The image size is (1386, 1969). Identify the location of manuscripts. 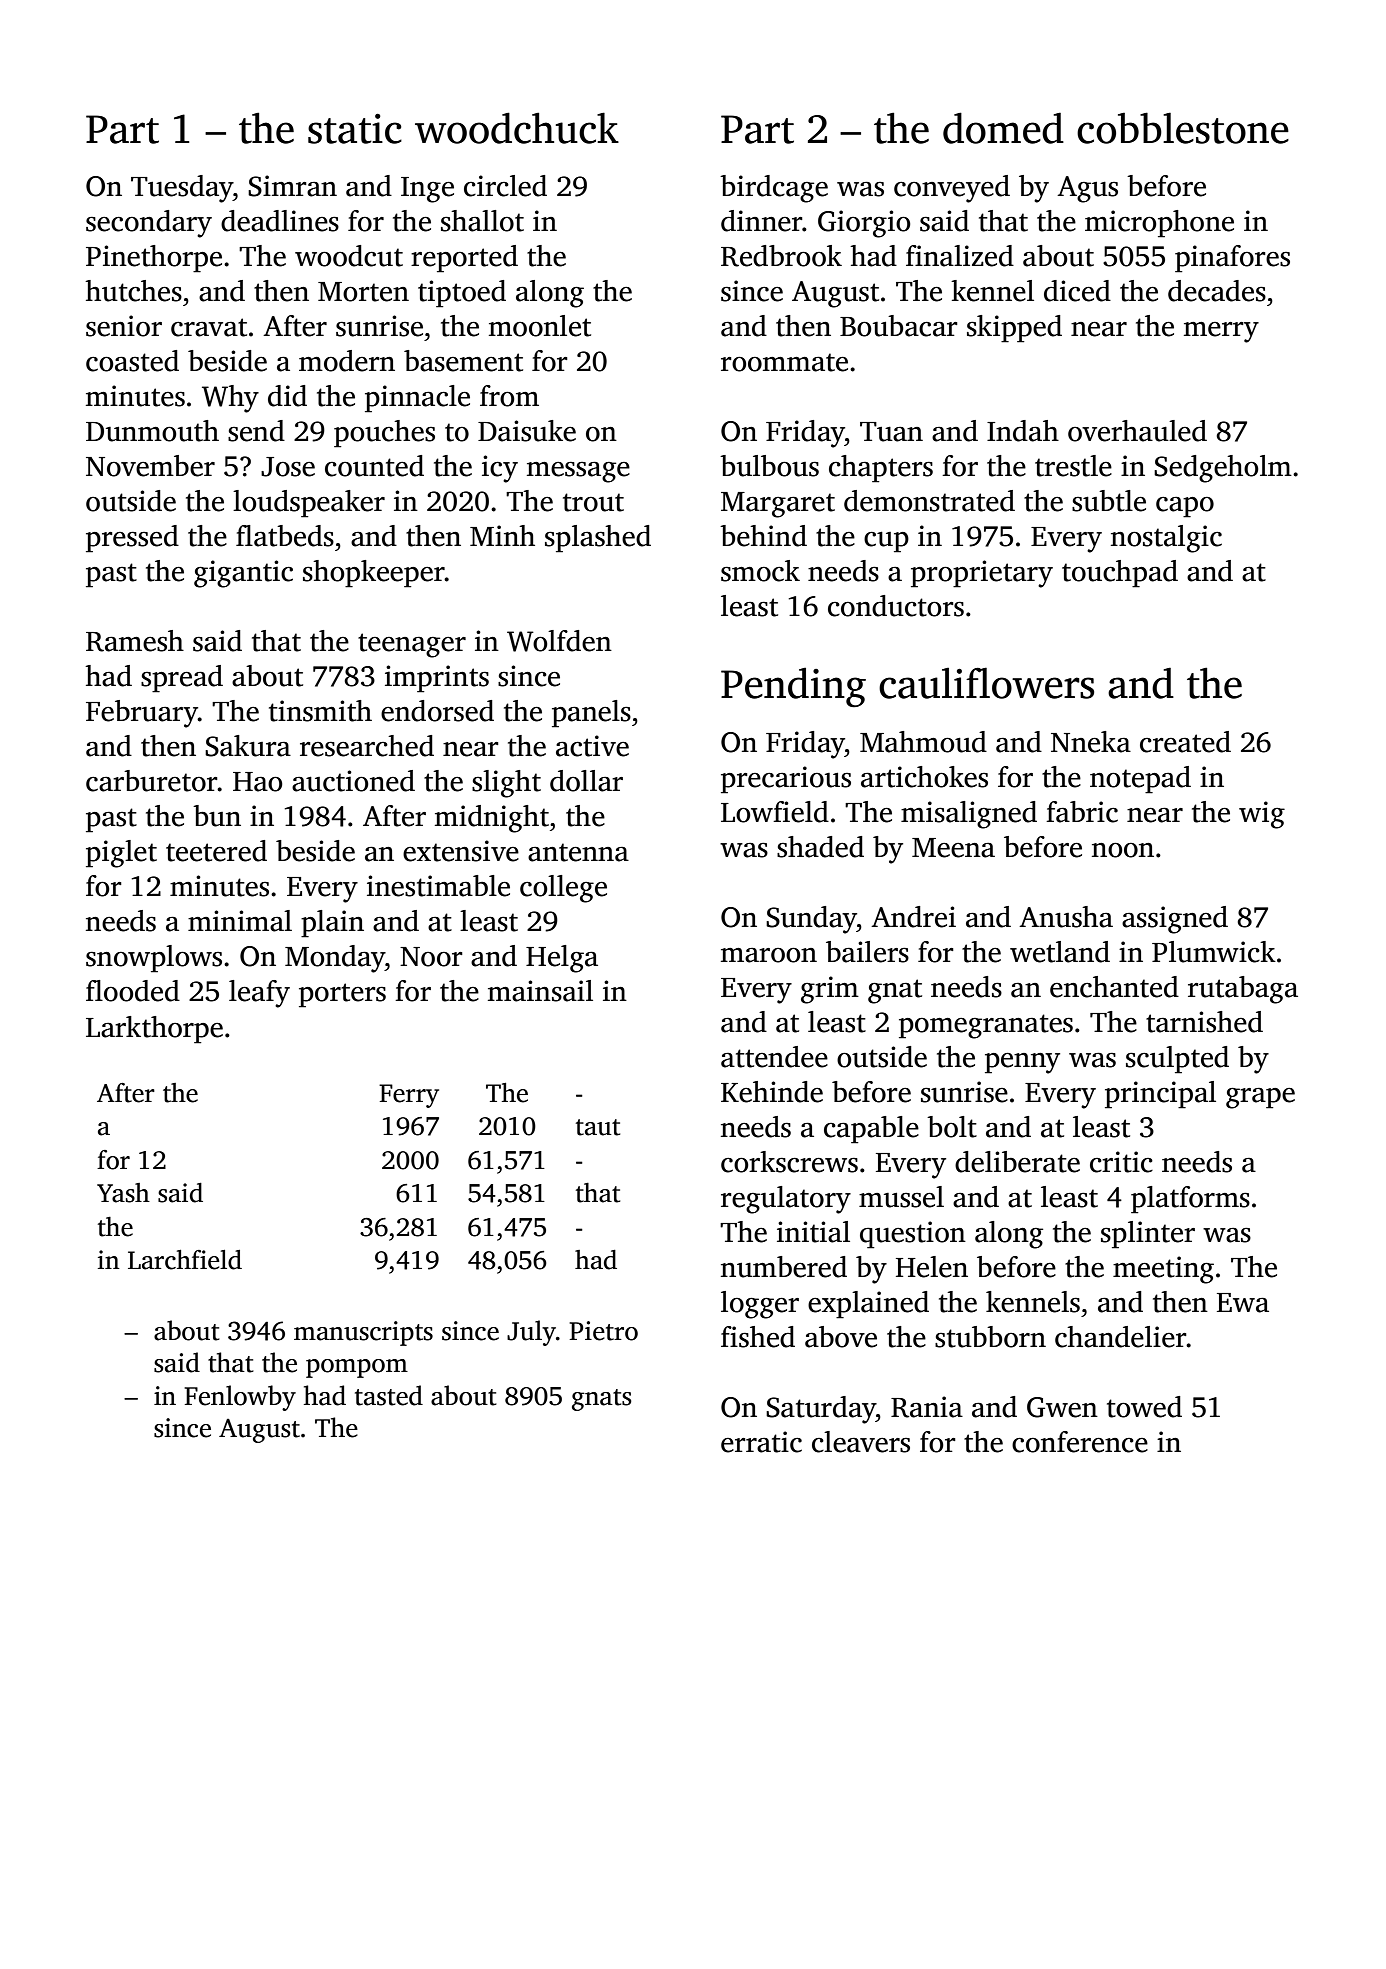
(363, 1333).
